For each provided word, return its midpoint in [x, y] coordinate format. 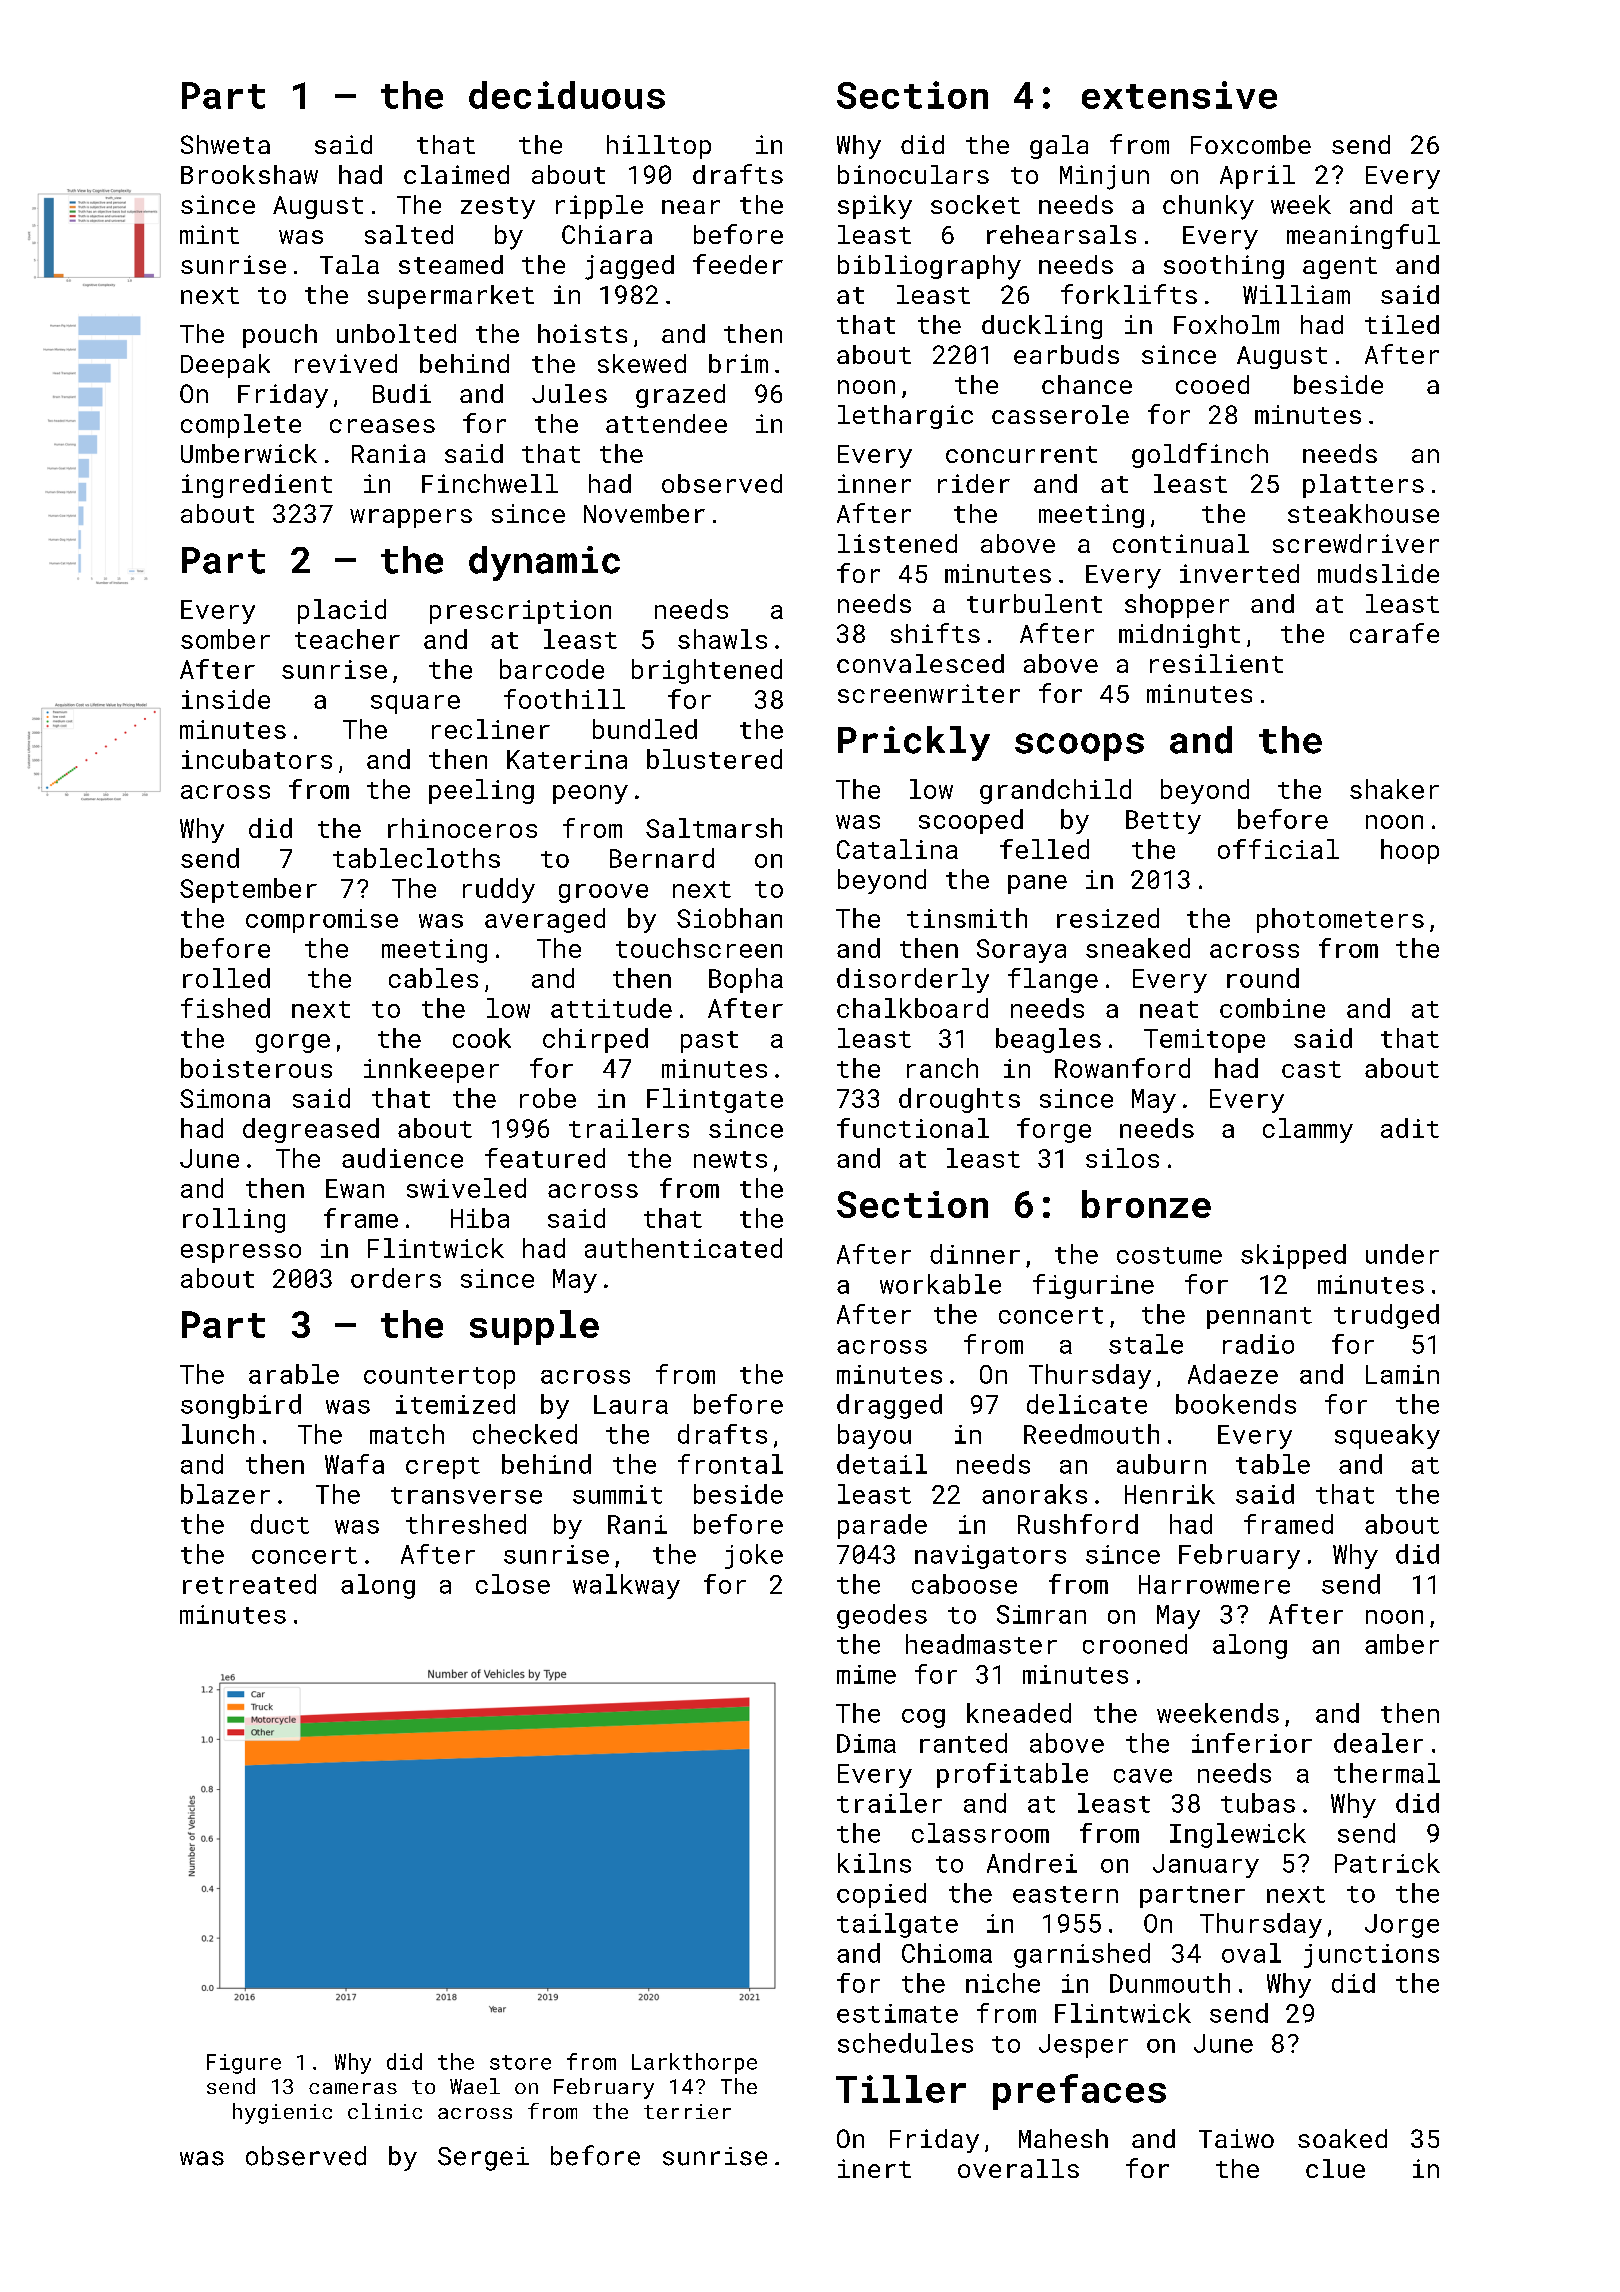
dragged [889, 1406]
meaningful [1363, 236]
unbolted [396, 333]
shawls [722, 639]
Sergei [483, 2159]
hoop [1410, 851]
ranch [942, 1068]
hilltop [659, 147]
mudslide [1378, 573]
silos [1122, 1158]
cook [482, 1038]
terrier [687, 2111]
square [415, 704]
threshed [466, 1524]
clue [1335, 2168]
